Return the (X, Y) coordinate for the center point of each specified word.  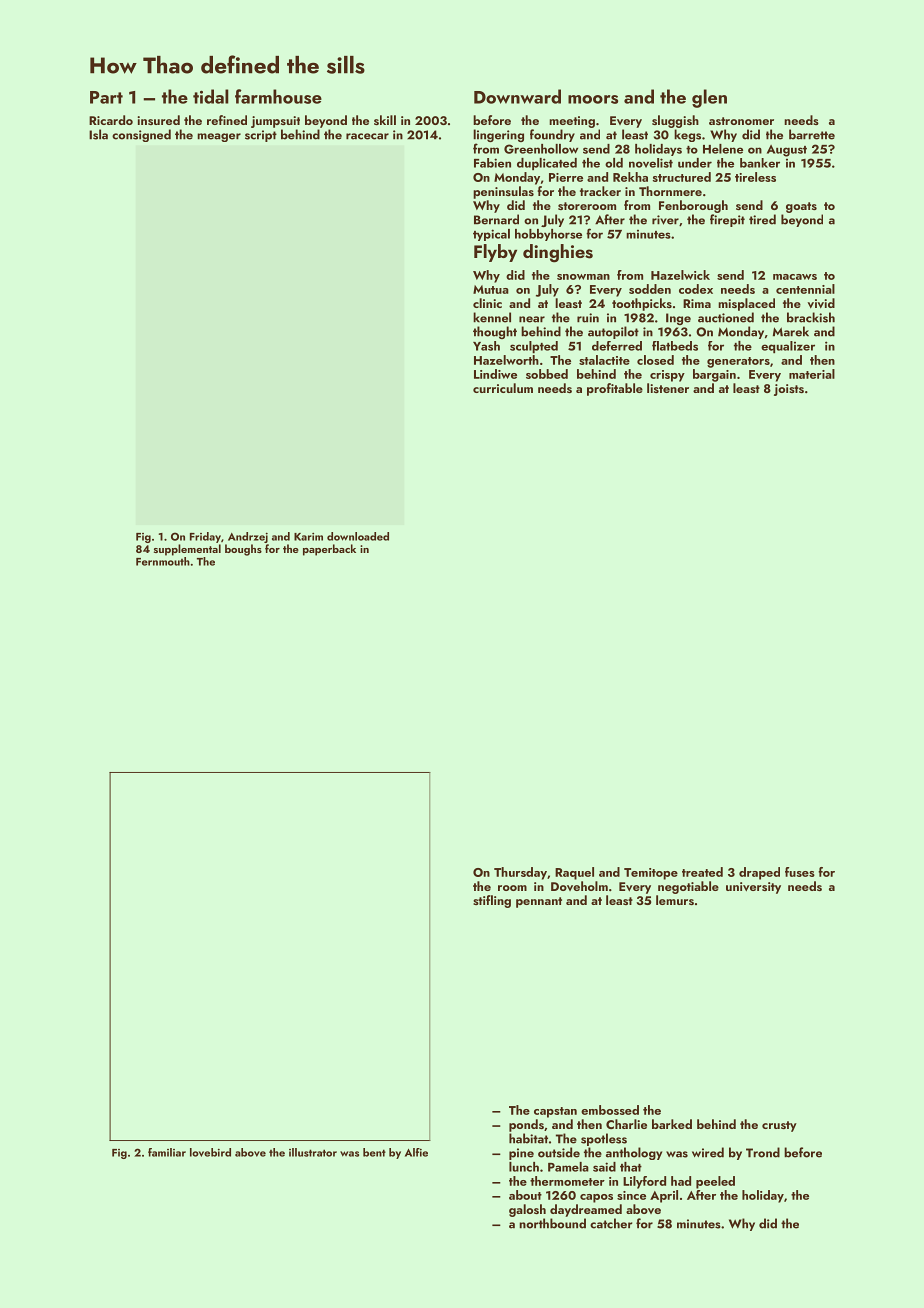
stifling (492, 901)
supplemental (187, 550)
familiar (167, 1152)
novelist (651, 163)
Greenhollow (541, 149)
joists (789, 390)
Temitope (651, 874)
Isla (98, 134)
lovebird (210, 1152)
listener (668, 388)
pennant (539, 902)
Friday (205, 537)
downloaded (358, 536)
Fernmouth (163, 561)
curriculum (503, 388)
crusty (779, 1126)
